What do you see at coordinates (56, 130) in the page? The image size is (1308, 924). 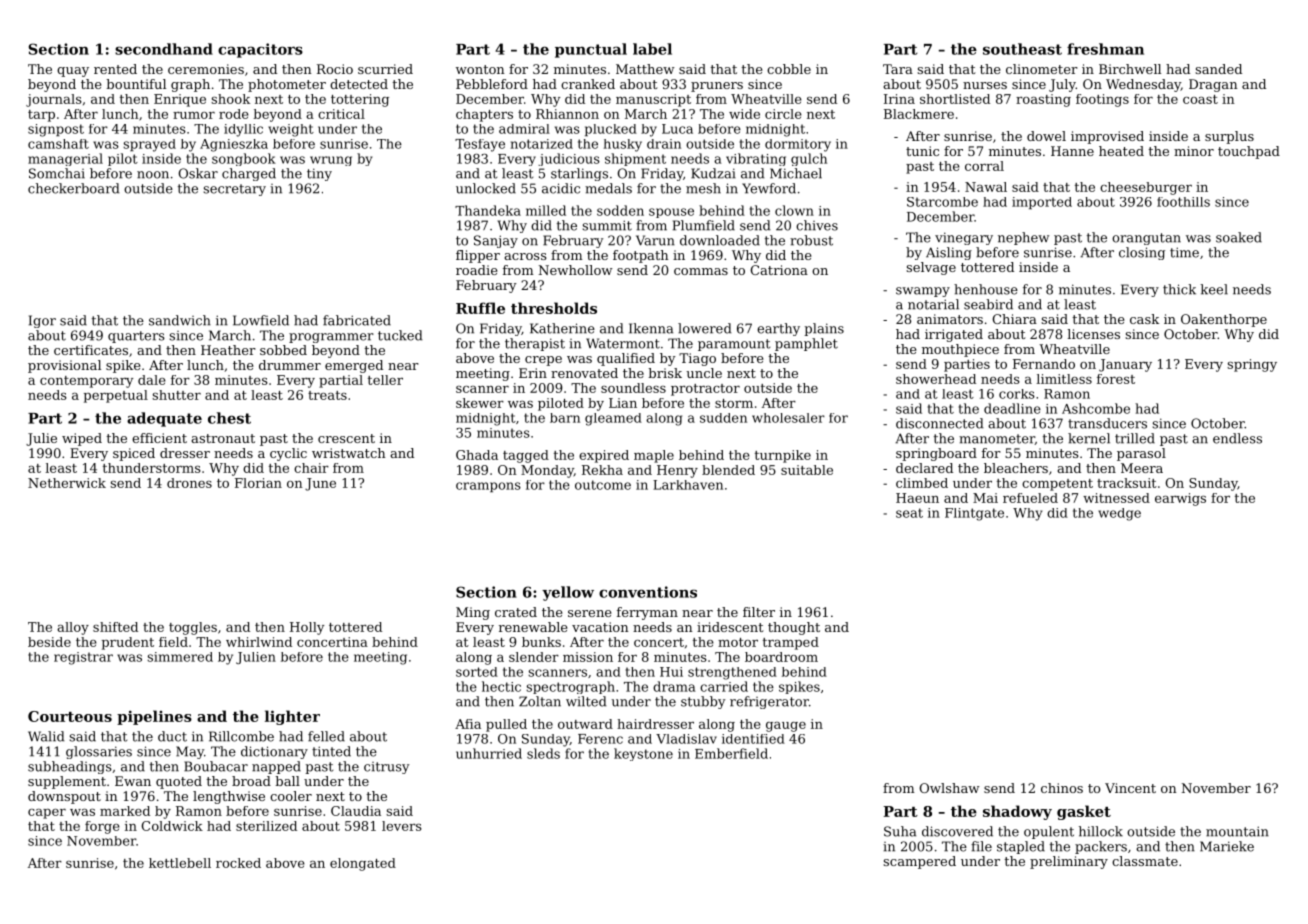 I see `signpost` at bounding box center [56, 130].
